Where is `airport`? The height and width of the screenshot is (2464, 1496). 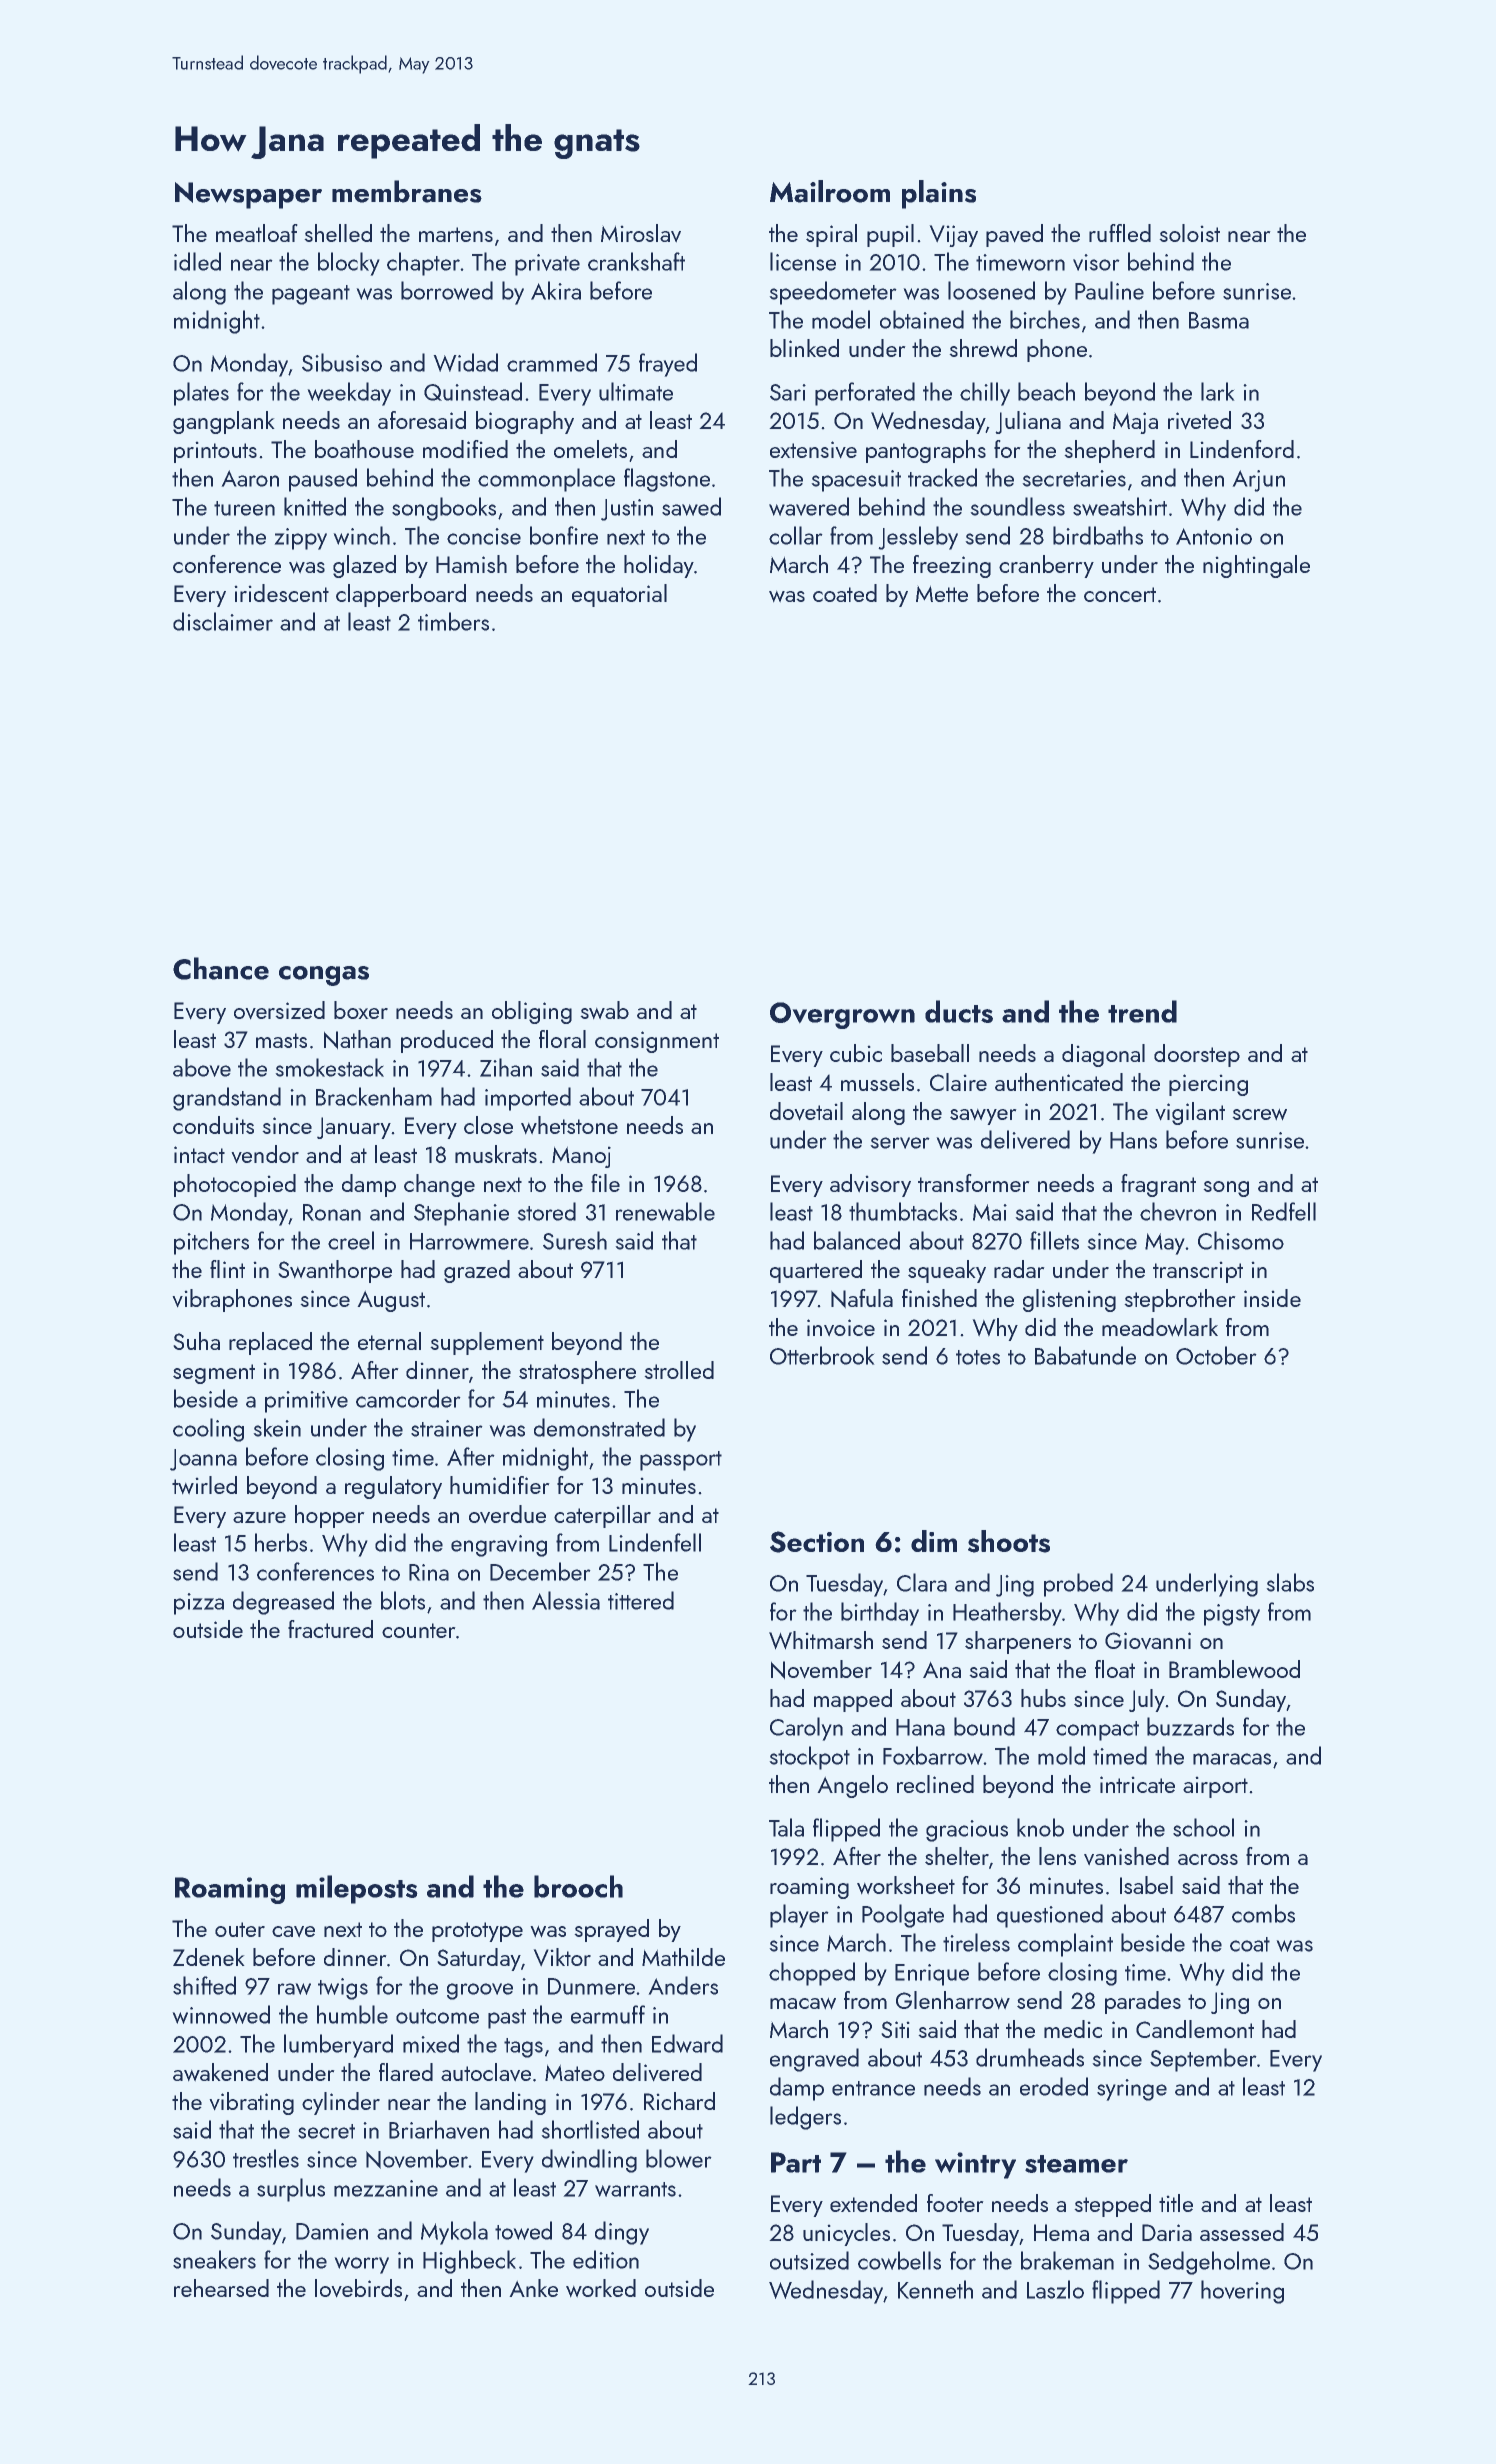 airport is located at coordinates (1215, 1787).
